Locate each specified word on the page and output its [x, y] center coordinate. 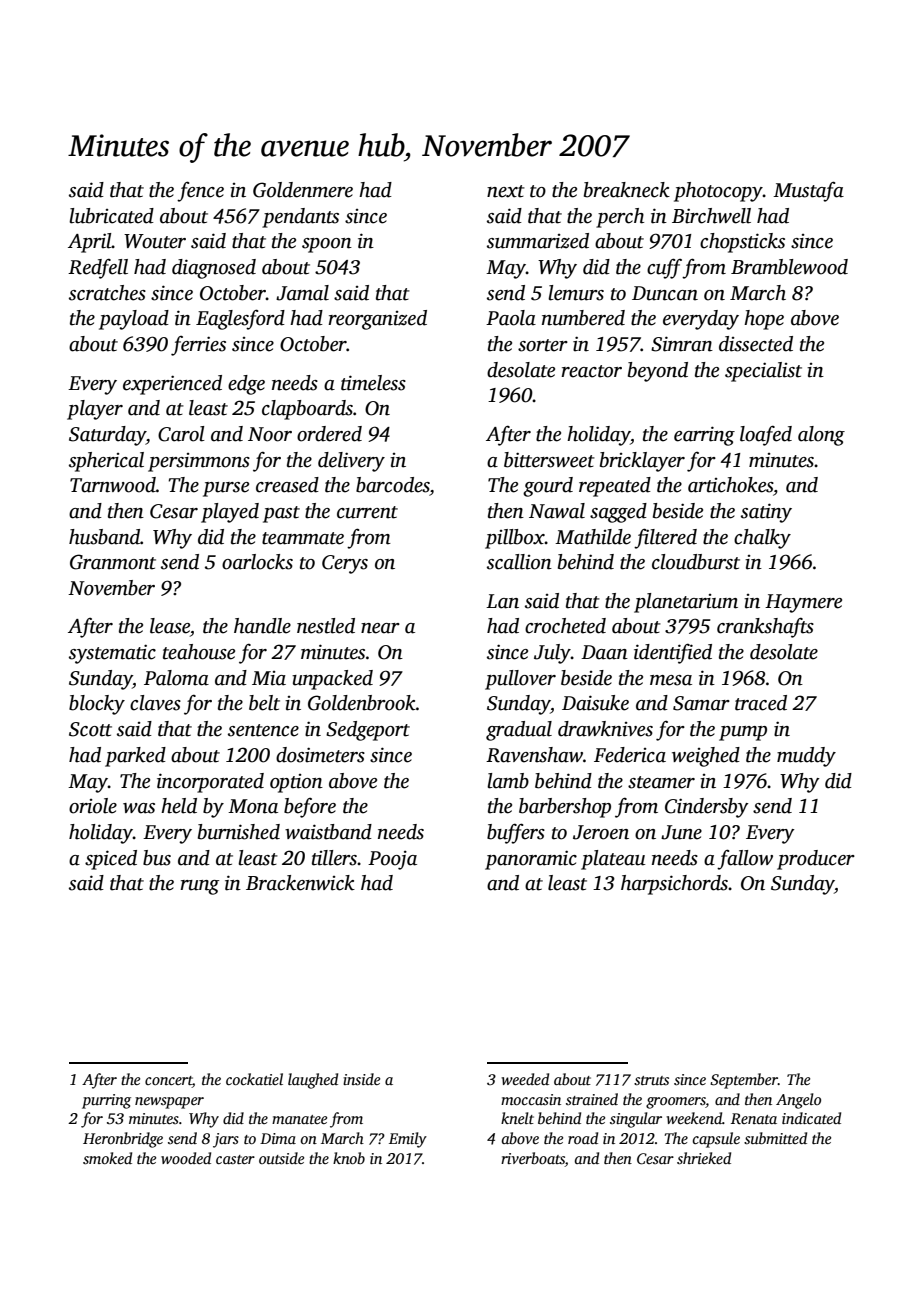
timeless [373, 383]
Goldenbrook [362, 703]
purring [106, 1101]
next [506, 191]
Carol [181, 434]
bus [157, 858]
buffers [516, 833]
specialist [763, 372]
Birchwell [711, 216]
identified [673, 653]
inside [361, 1079]
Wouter [155, 241]
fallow [745, 859]
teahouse [199, 652]
